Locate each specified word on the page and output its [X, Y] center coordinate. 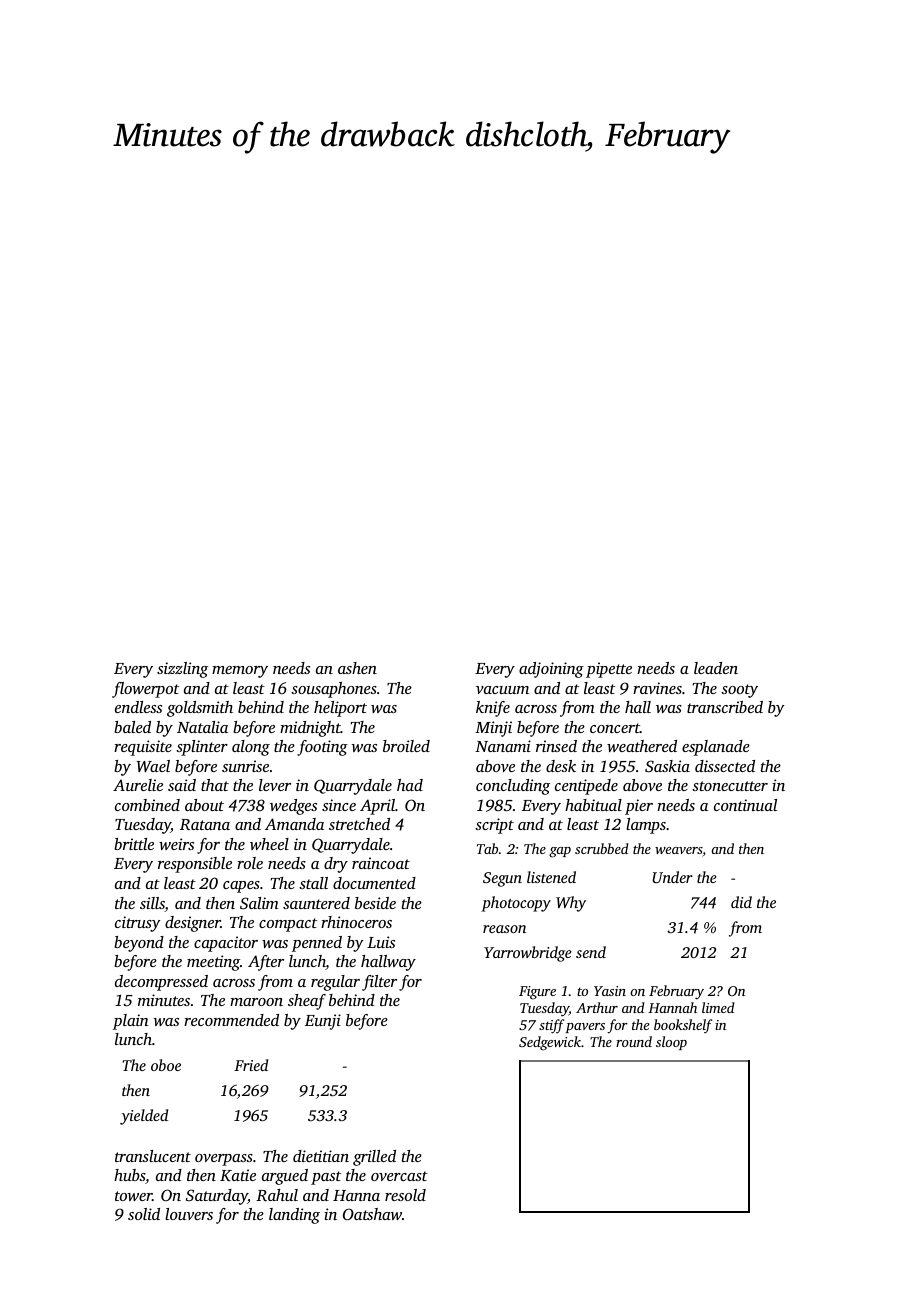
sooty [739, 691]
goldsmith [200, 709]
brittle [134, 844]
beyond [139, 944]
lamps [646, 826]
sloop [671, 1043]
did [741, 902]
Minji [493, 729]
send [591, 952]
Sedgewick [550, 1043]
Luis [381, 942]
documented [374, 883]
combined [147, 805]
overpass [224, 1160]
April [377, 807]
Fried [251, 1065]
